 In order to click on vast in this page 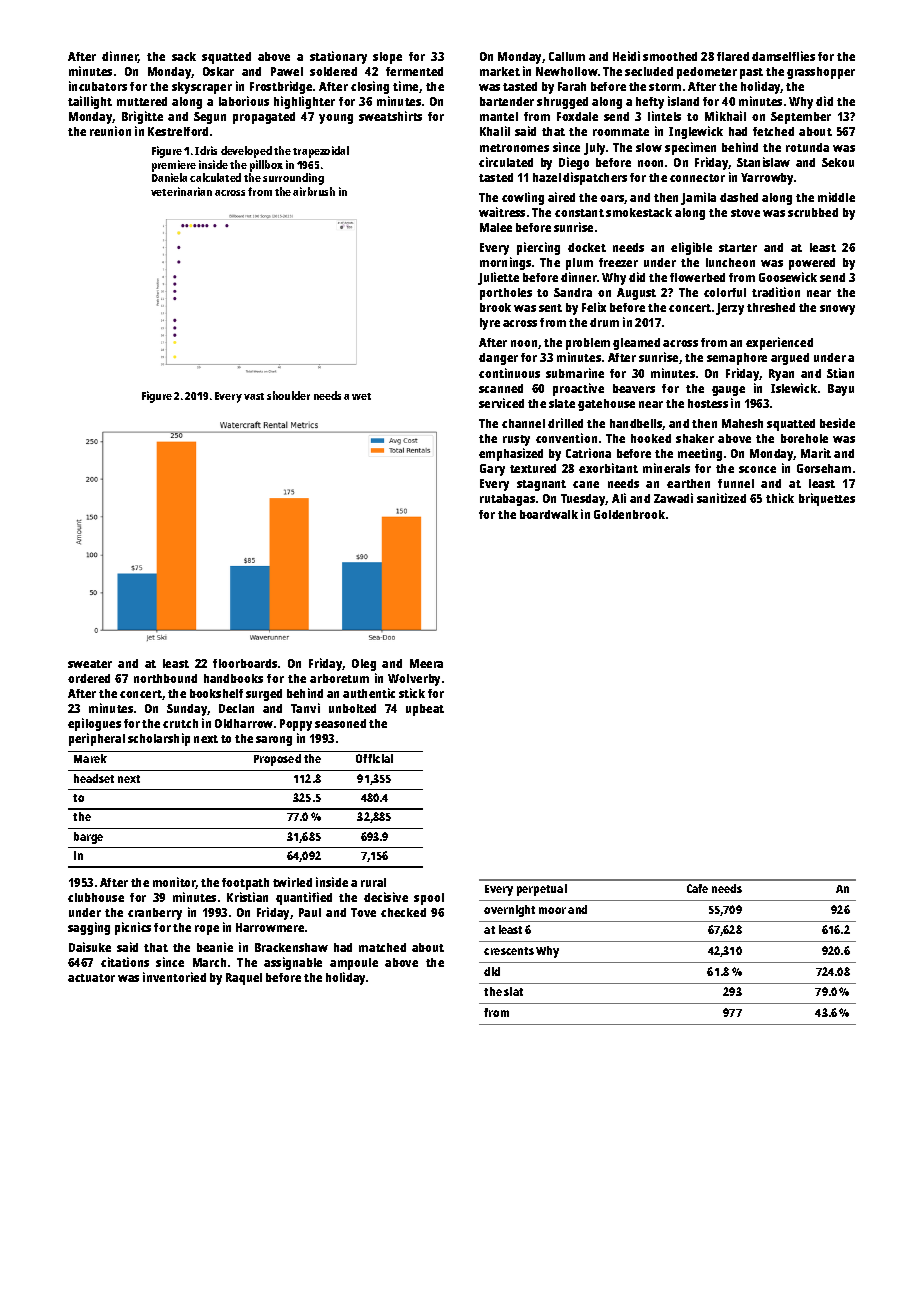, I will do `click(254, 396)`.
